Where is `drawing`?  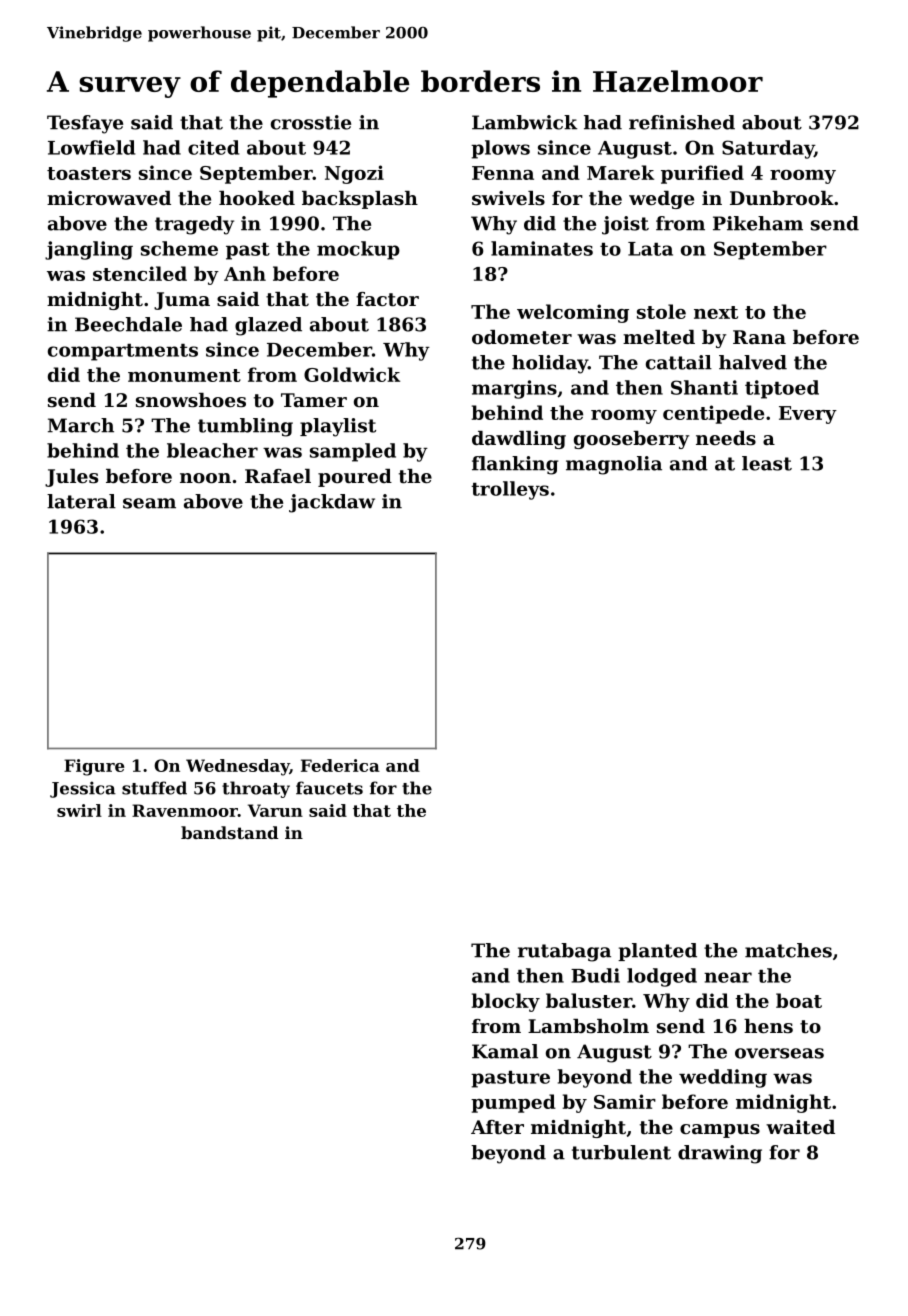 drawing is located at coordinates (720, 1154).
